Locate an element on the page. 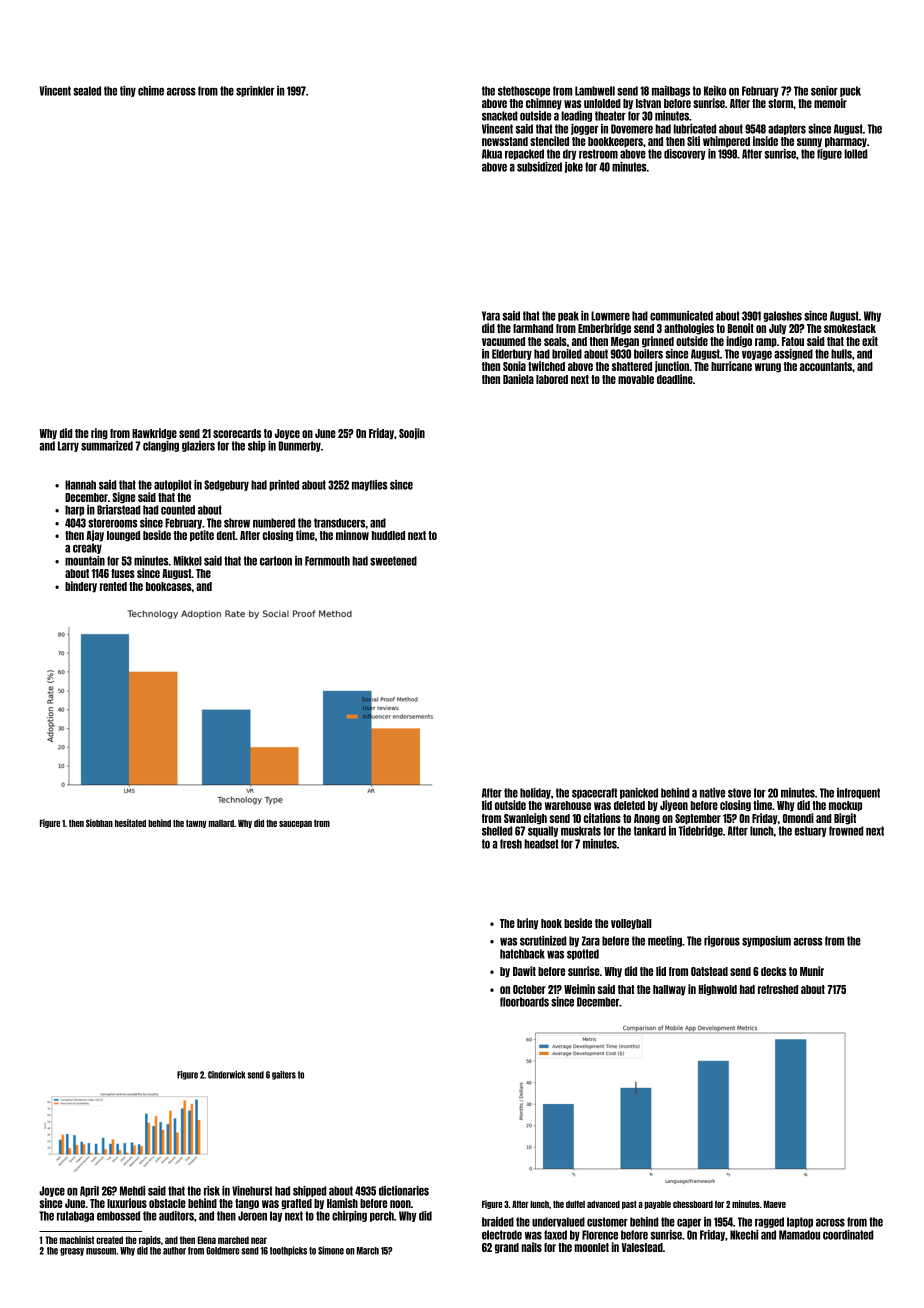 The height and width of the image is (1308, 924). Goldmere is located at coordinates (222, 1251).
